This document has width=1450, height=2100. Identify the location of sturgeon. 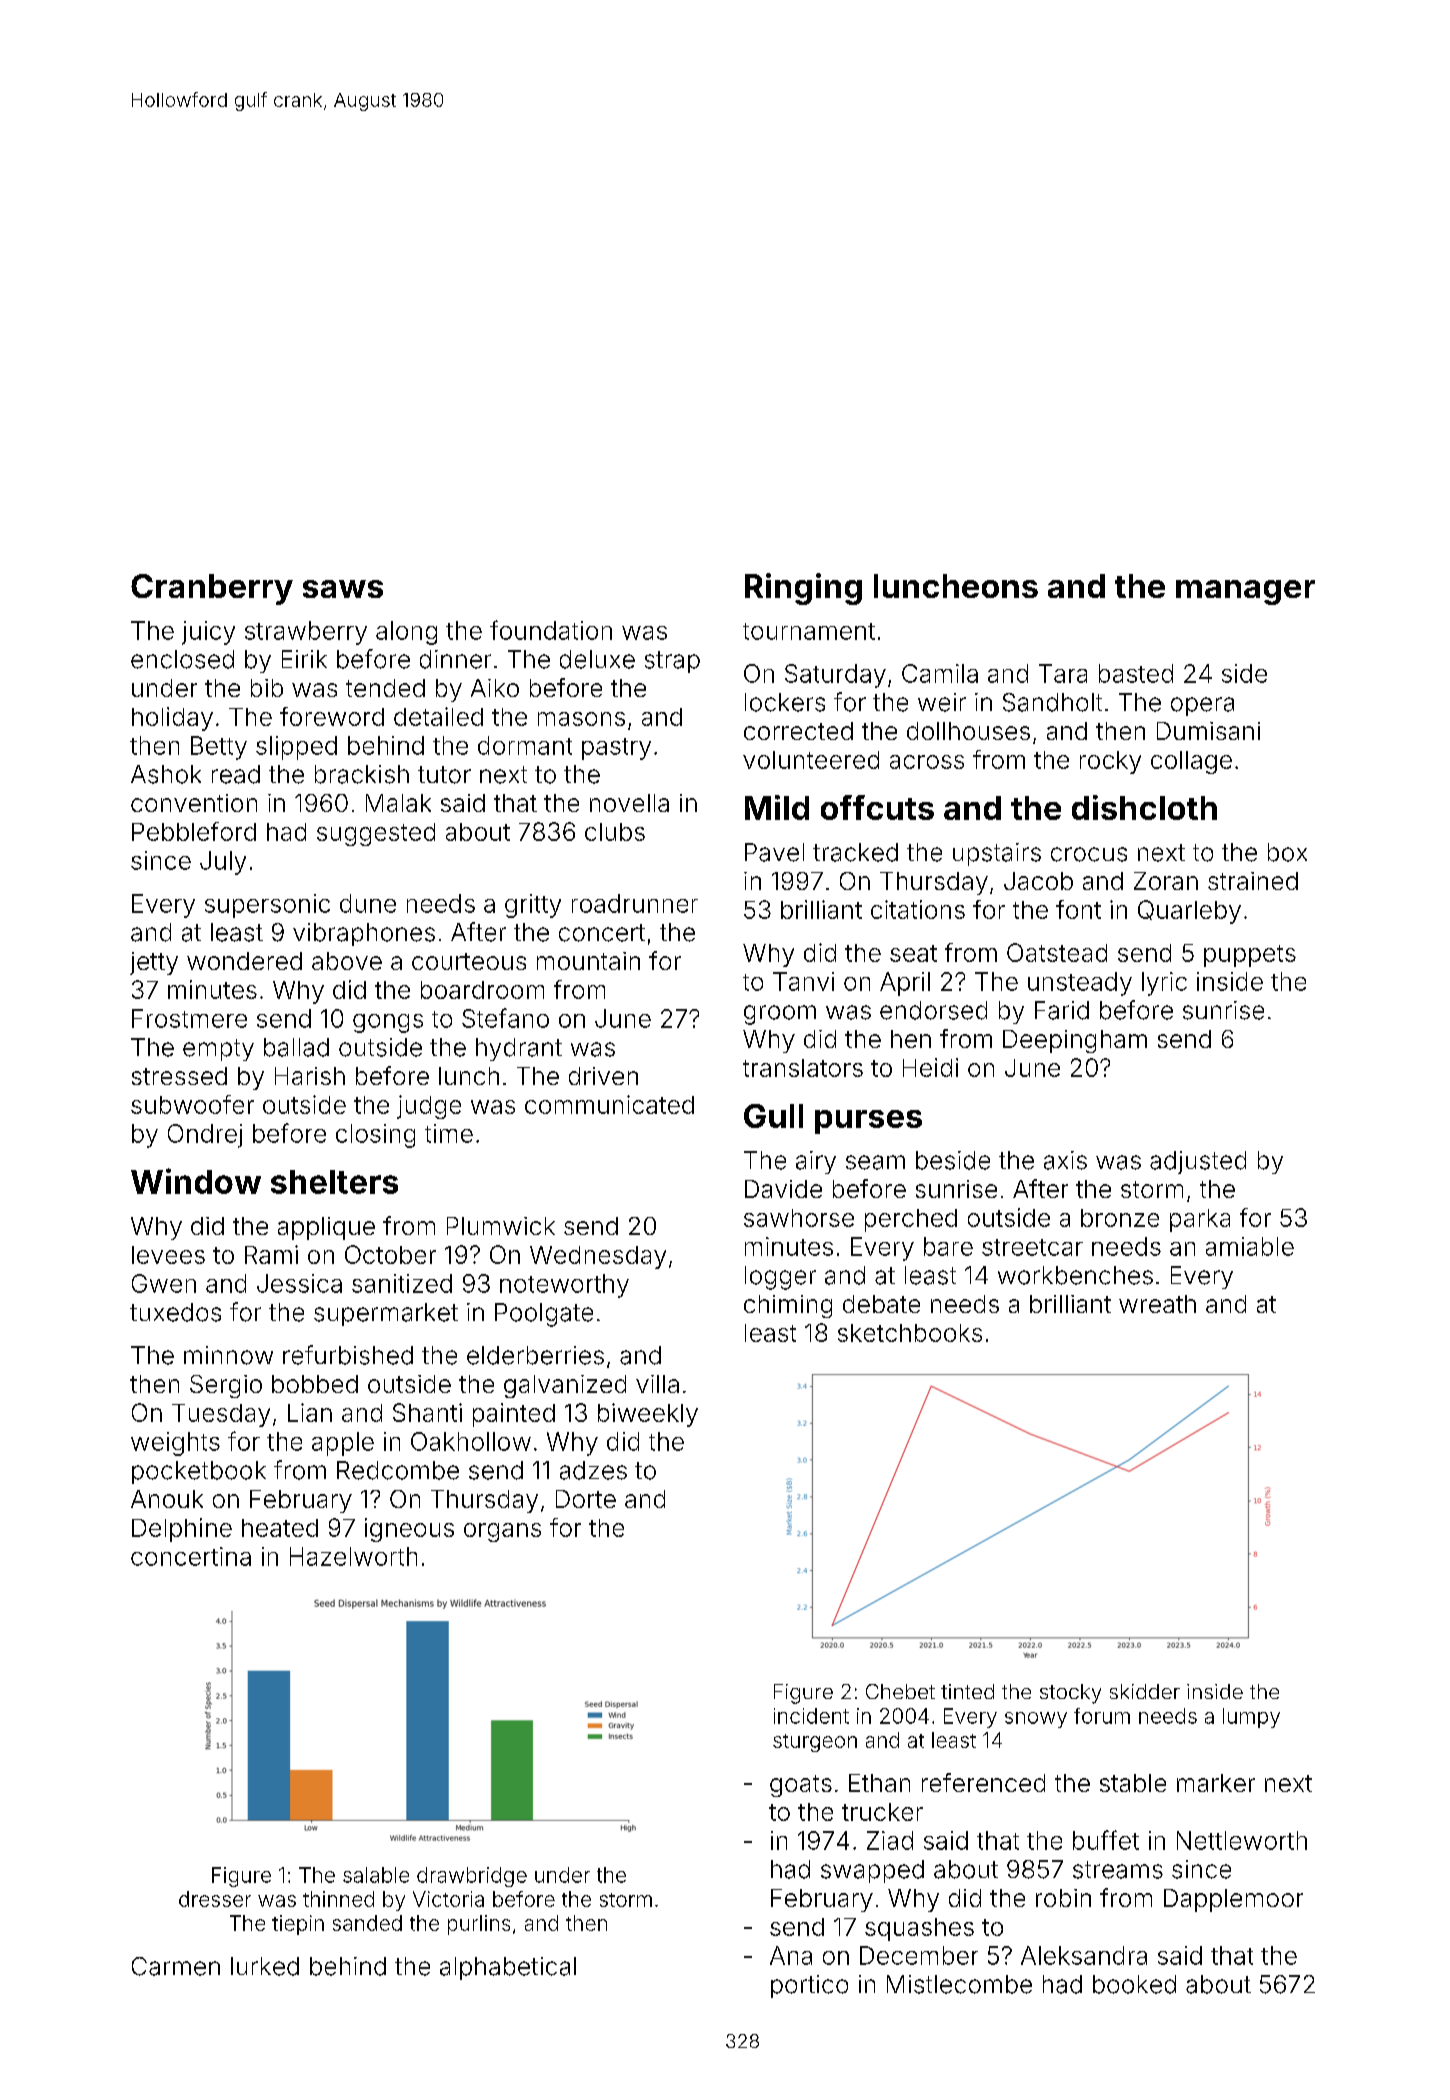
(815, 1743).
